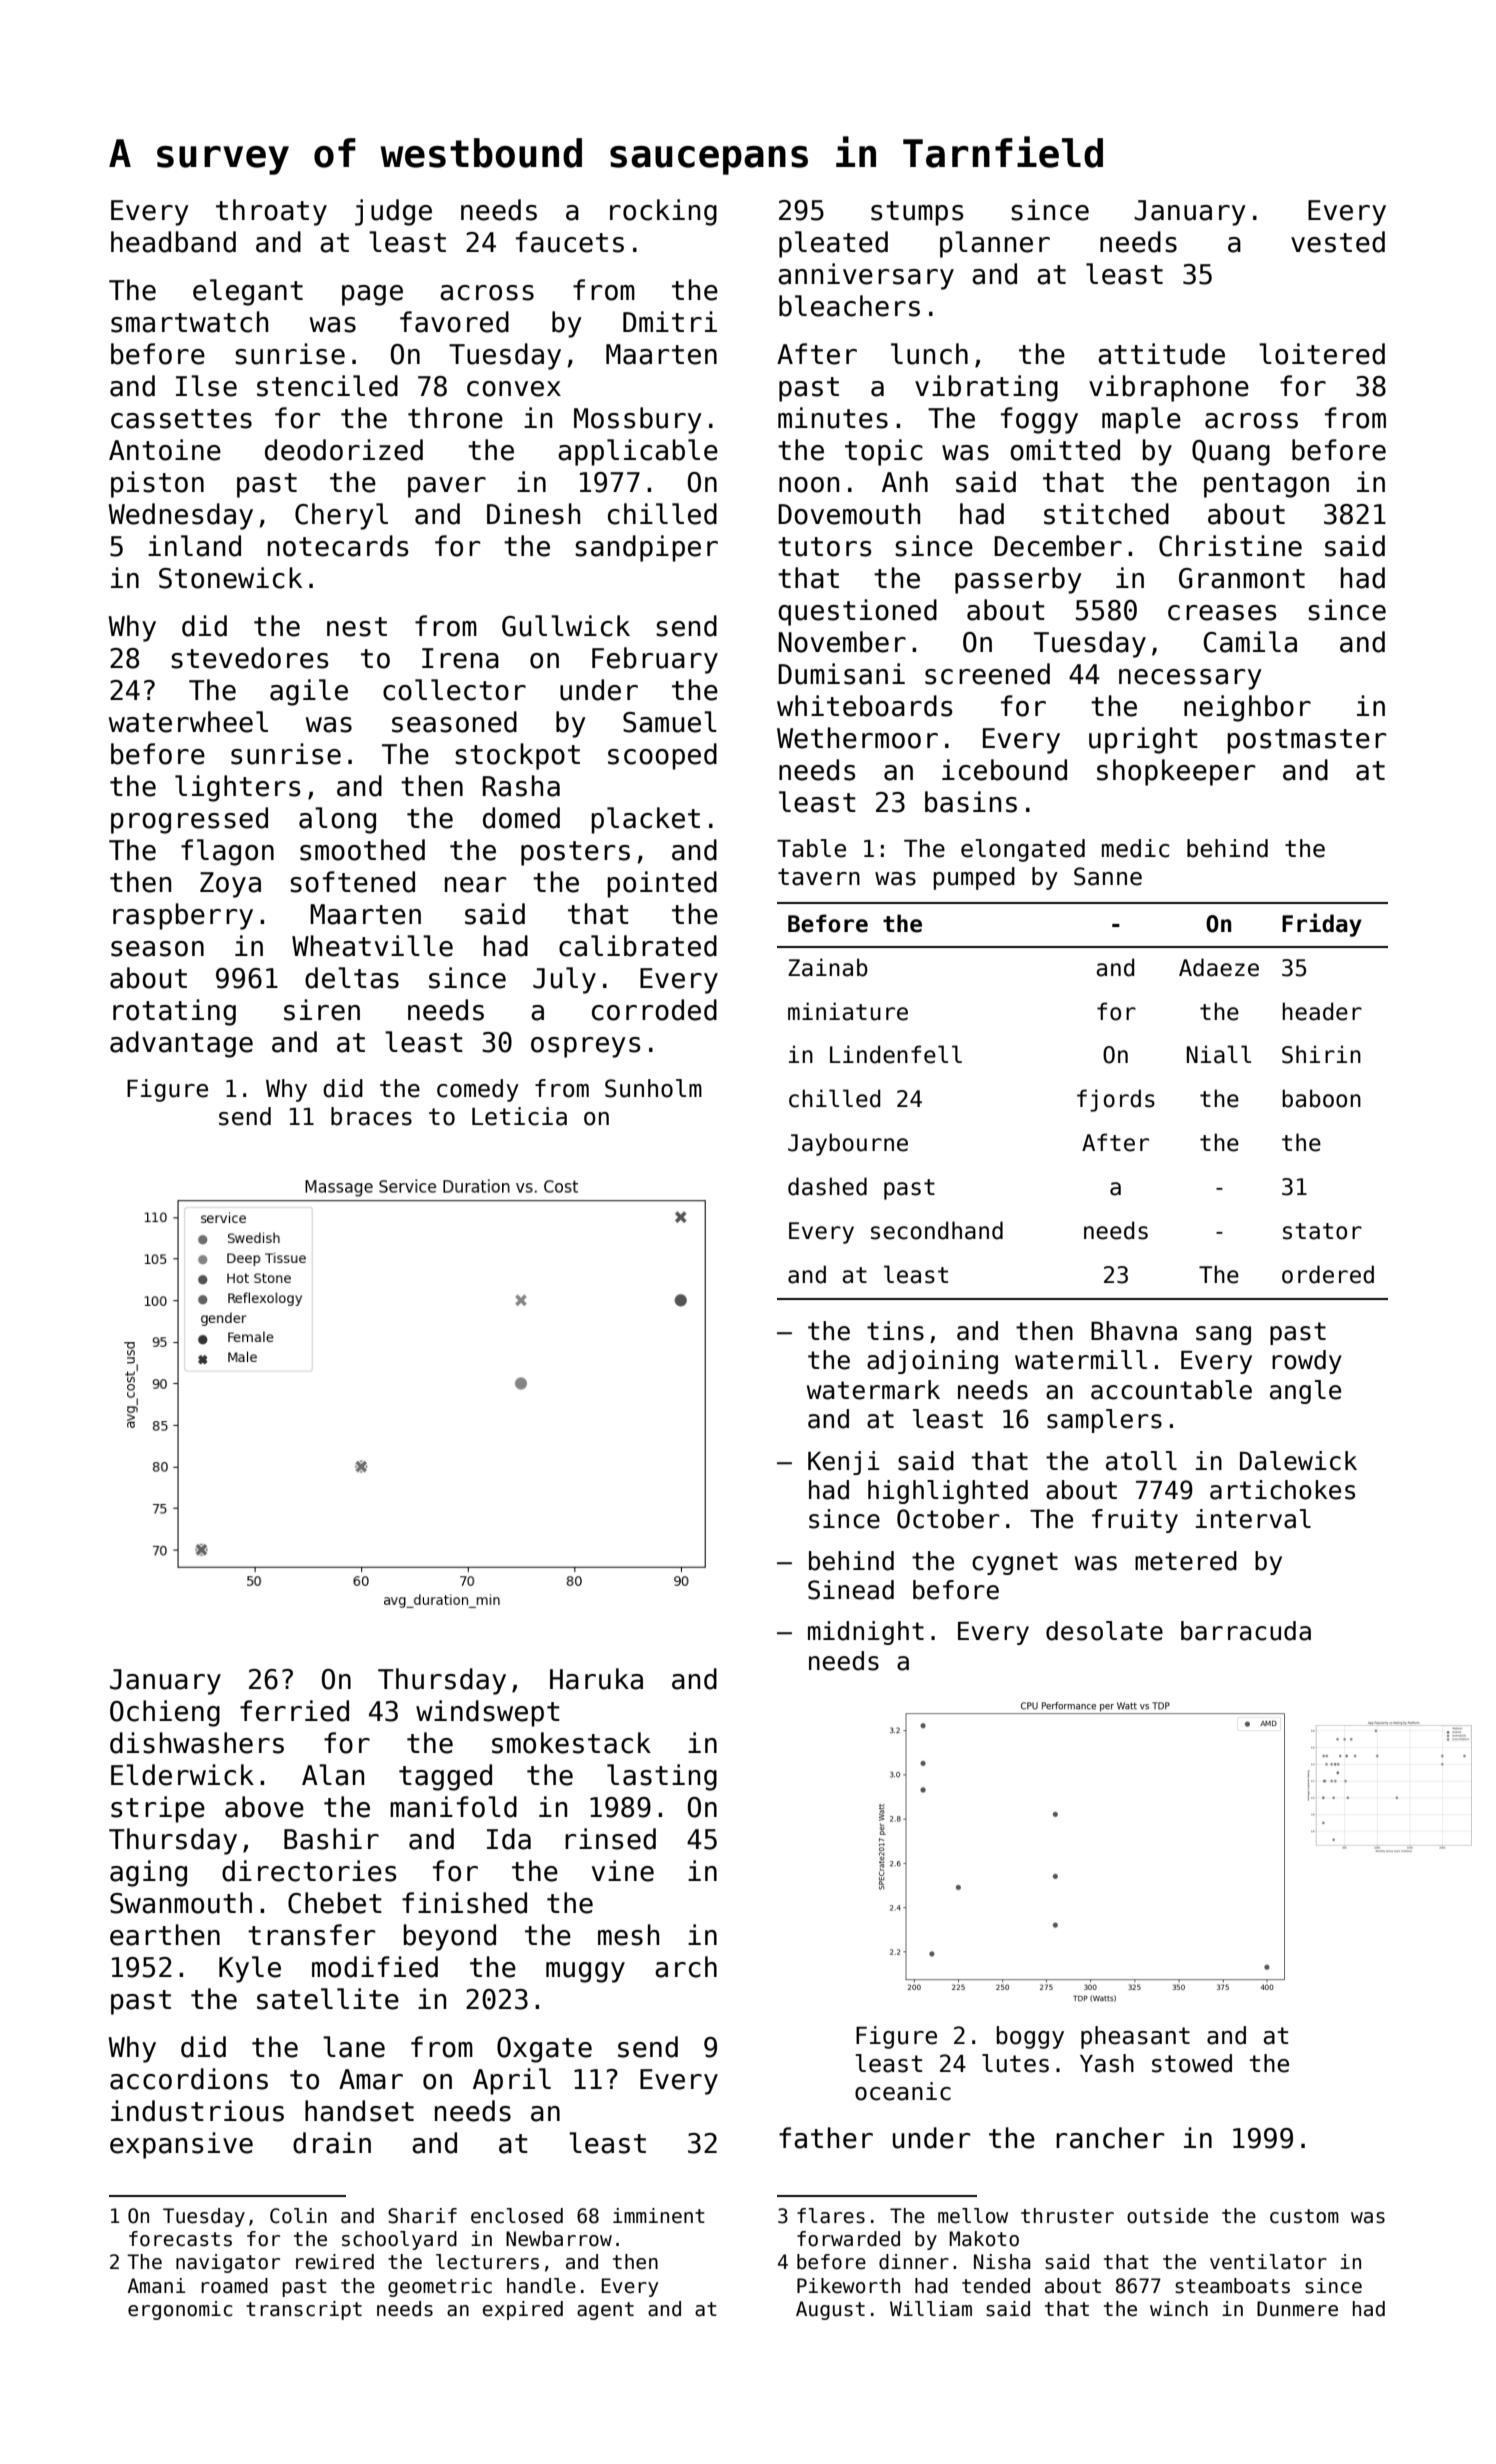  I want to click on oceanic, so click(903, 2091).
